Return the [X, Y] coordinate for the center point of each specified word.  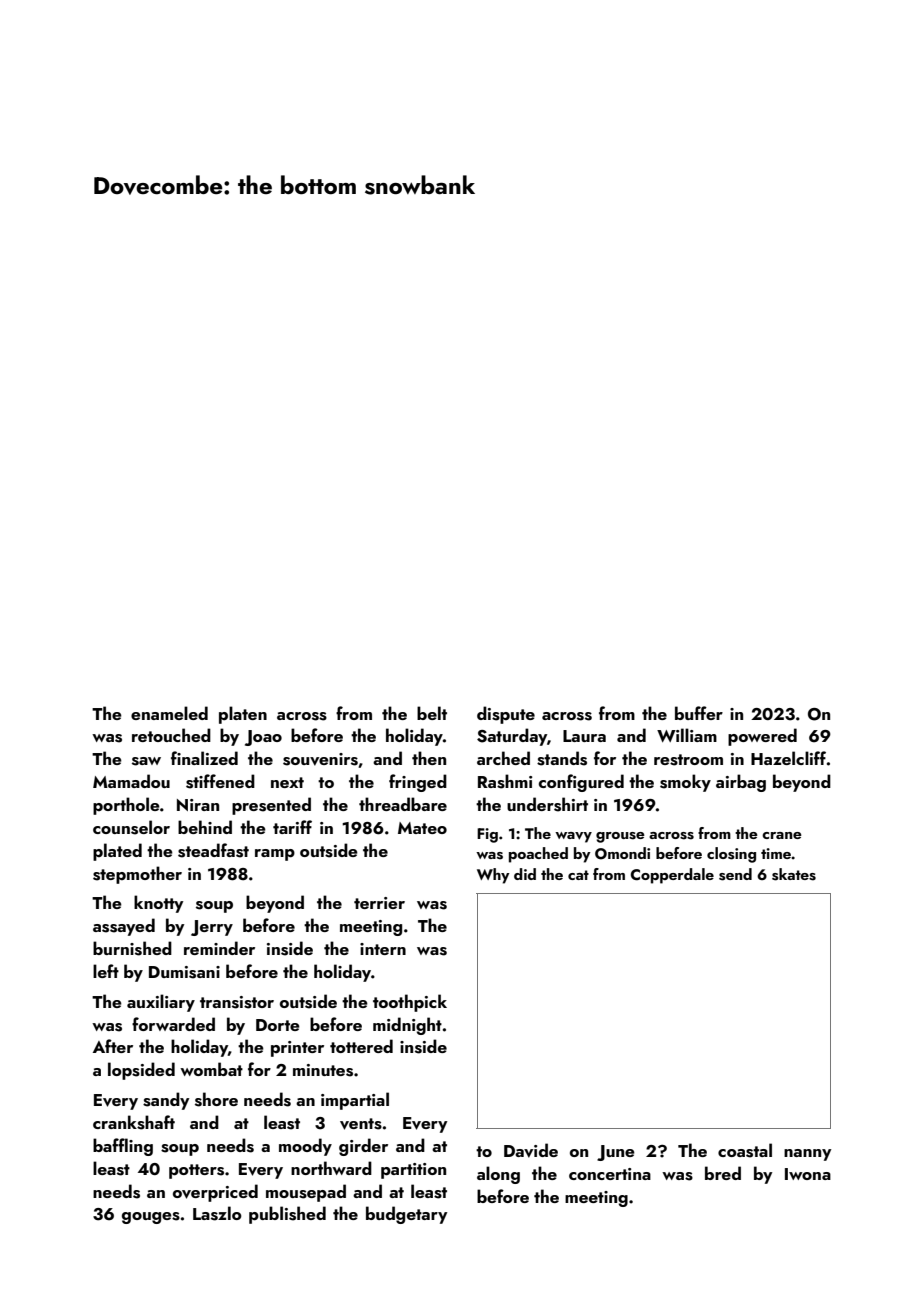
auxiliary [161, 1003]
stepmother [137, 875]
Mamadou [131, 781]
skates [794, 874]
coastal [745, 1150]
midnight [407, 1026]
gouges [151, 1218]
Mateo [422, 828]
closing [731, 855]
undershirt [547, 804]
